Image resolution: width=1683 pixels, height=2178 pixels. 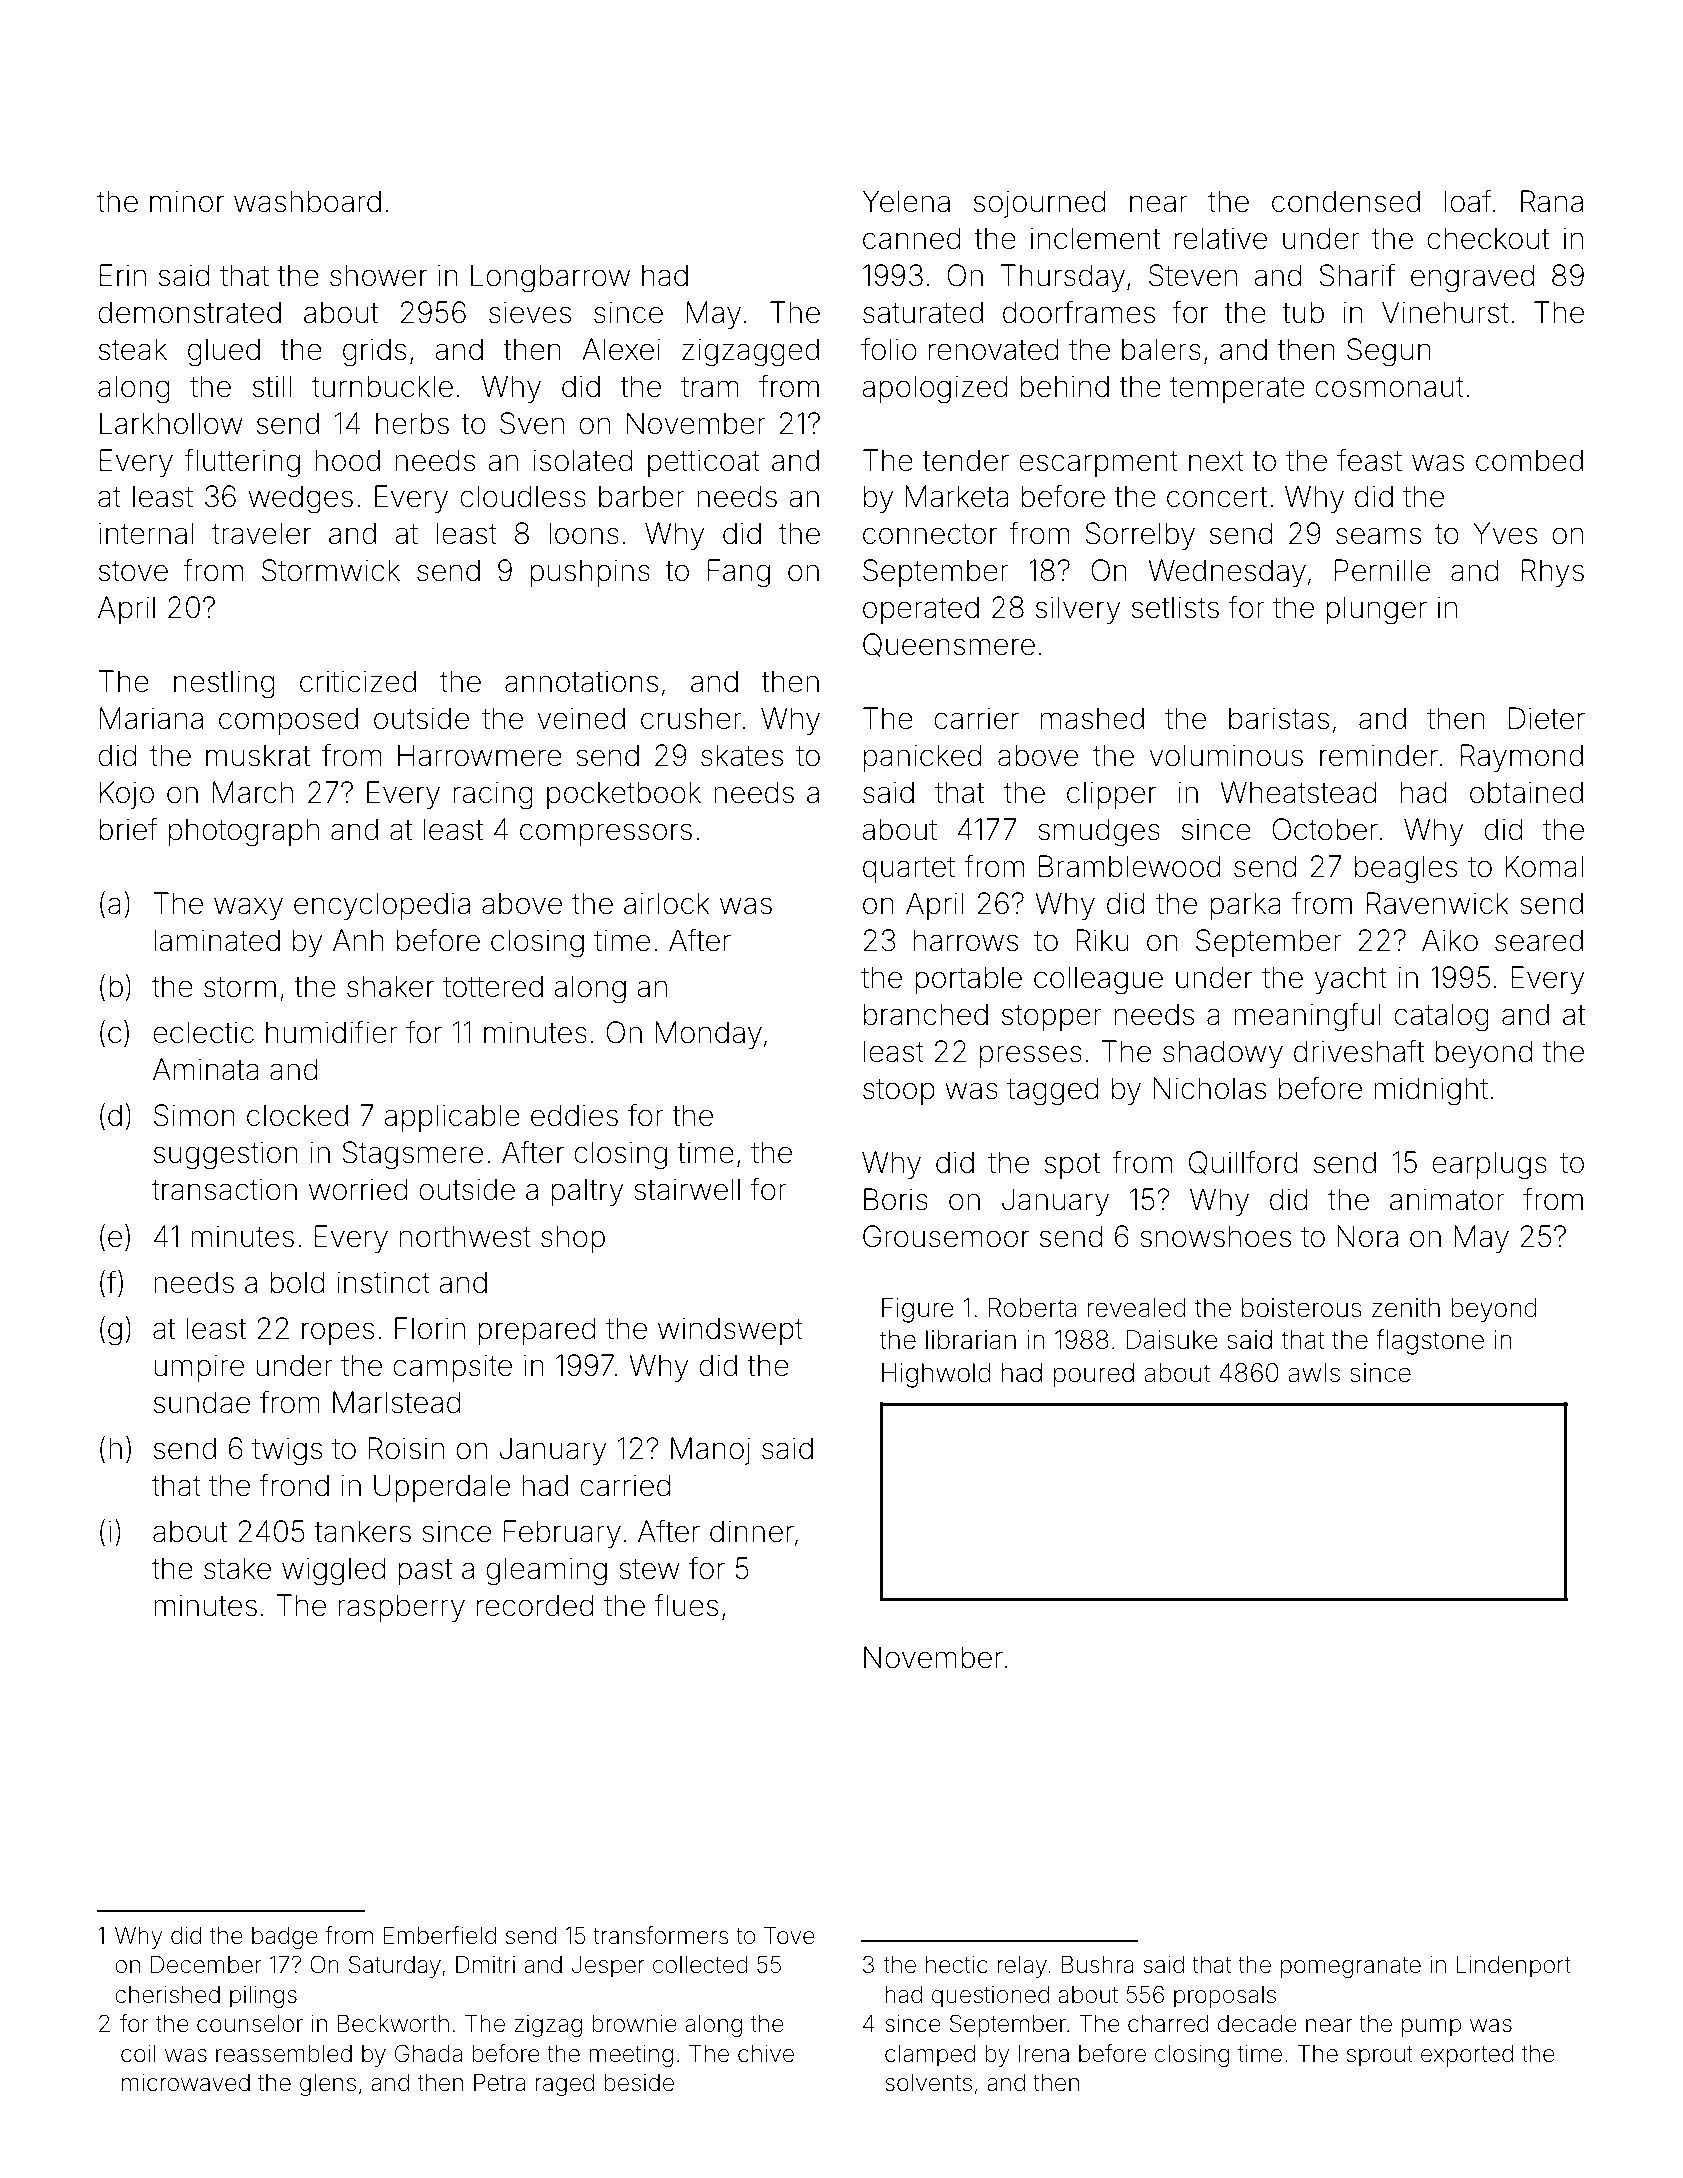 I want to click on animator, so click(x=1447, y=1199).
